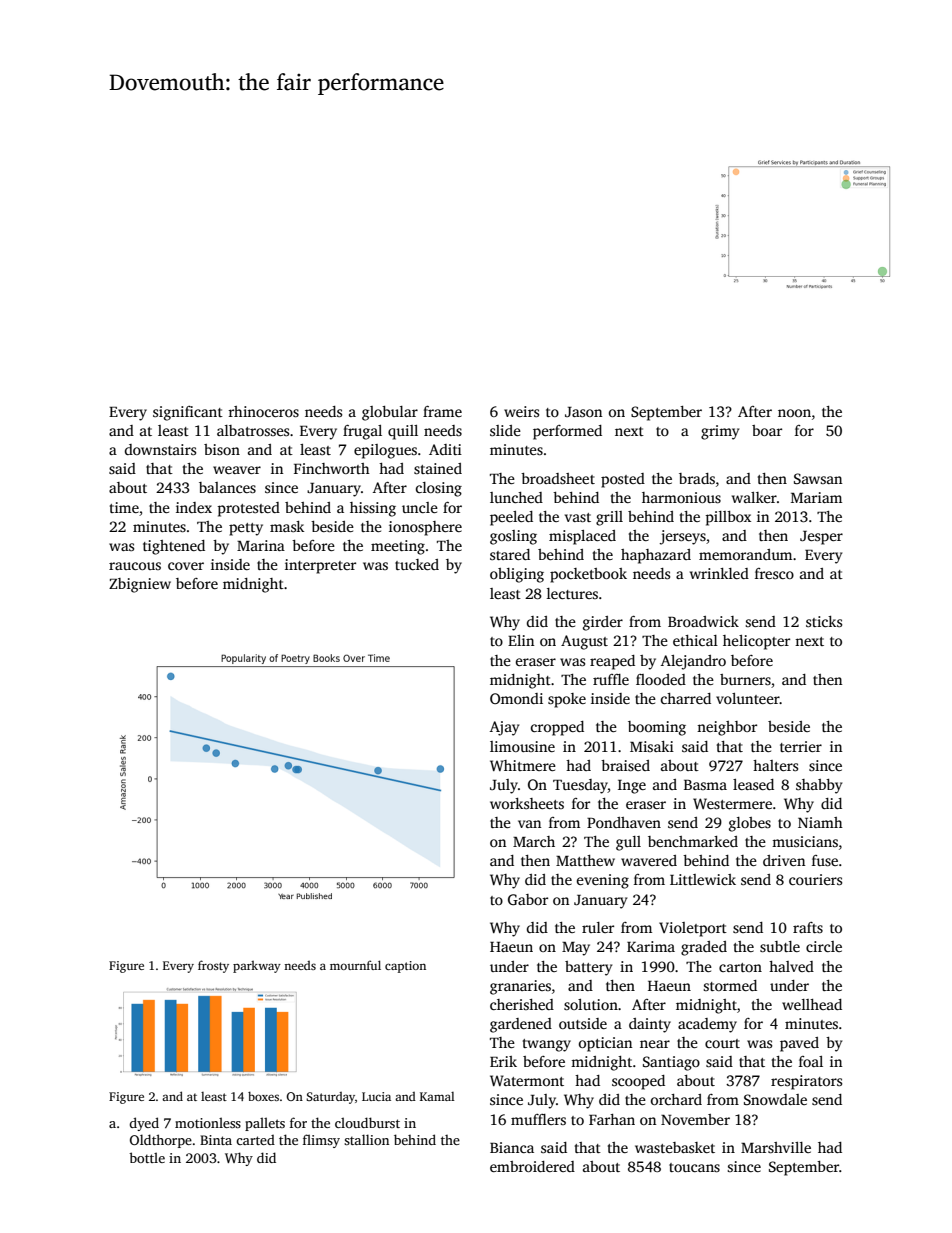 The height and width of the document is (1233, 952). Describe the element at coordinates (261, 545) in the document. I see `Marina` at that location.
